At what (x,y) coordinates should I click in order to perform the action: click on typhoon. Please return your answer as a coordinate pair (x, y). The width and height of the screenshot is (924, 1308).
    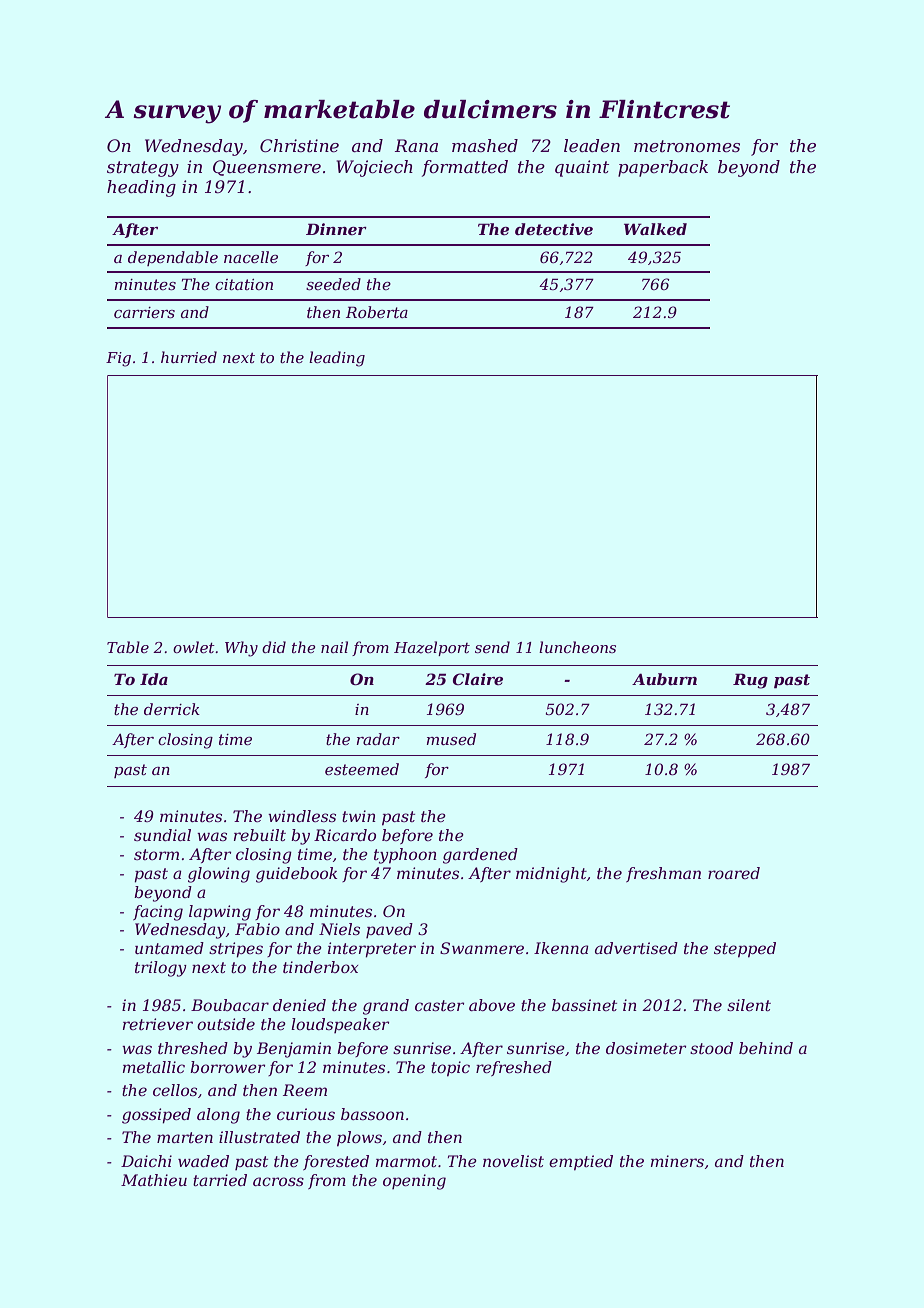
    Looking at the image, I should click on (405, 856).
